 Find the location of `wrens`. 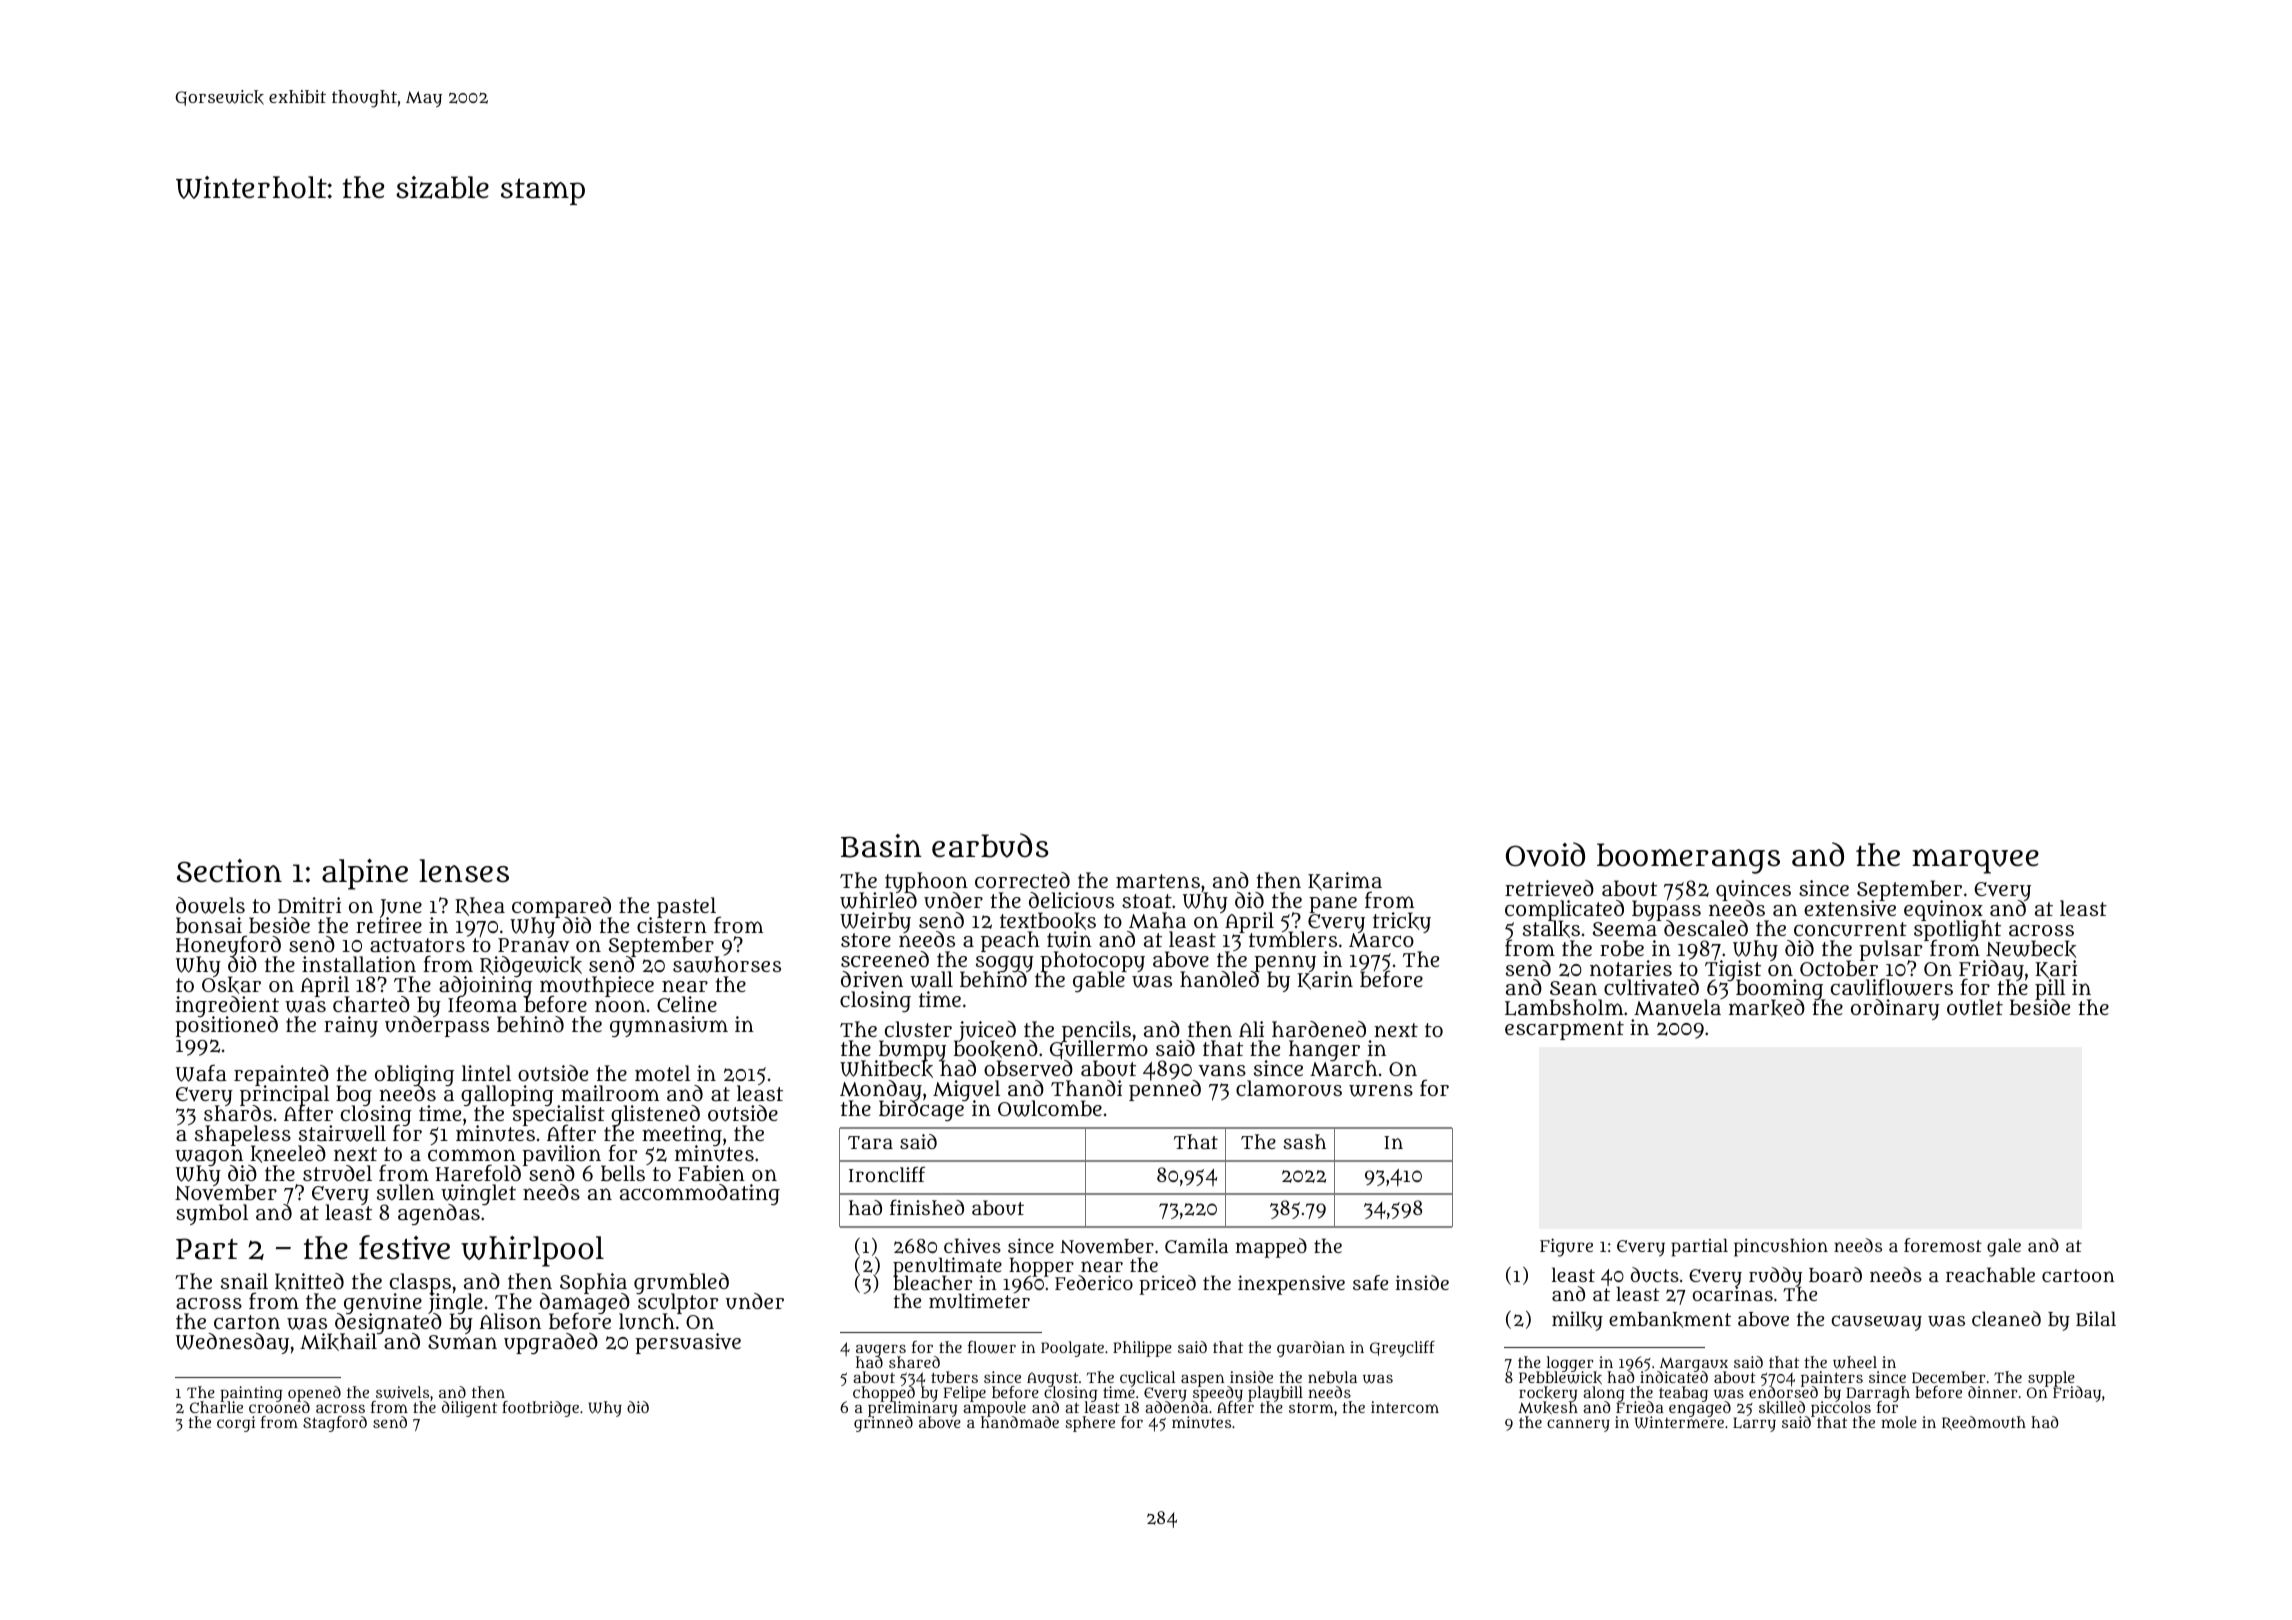

wrens is located at coordinates (1381, 1090).
